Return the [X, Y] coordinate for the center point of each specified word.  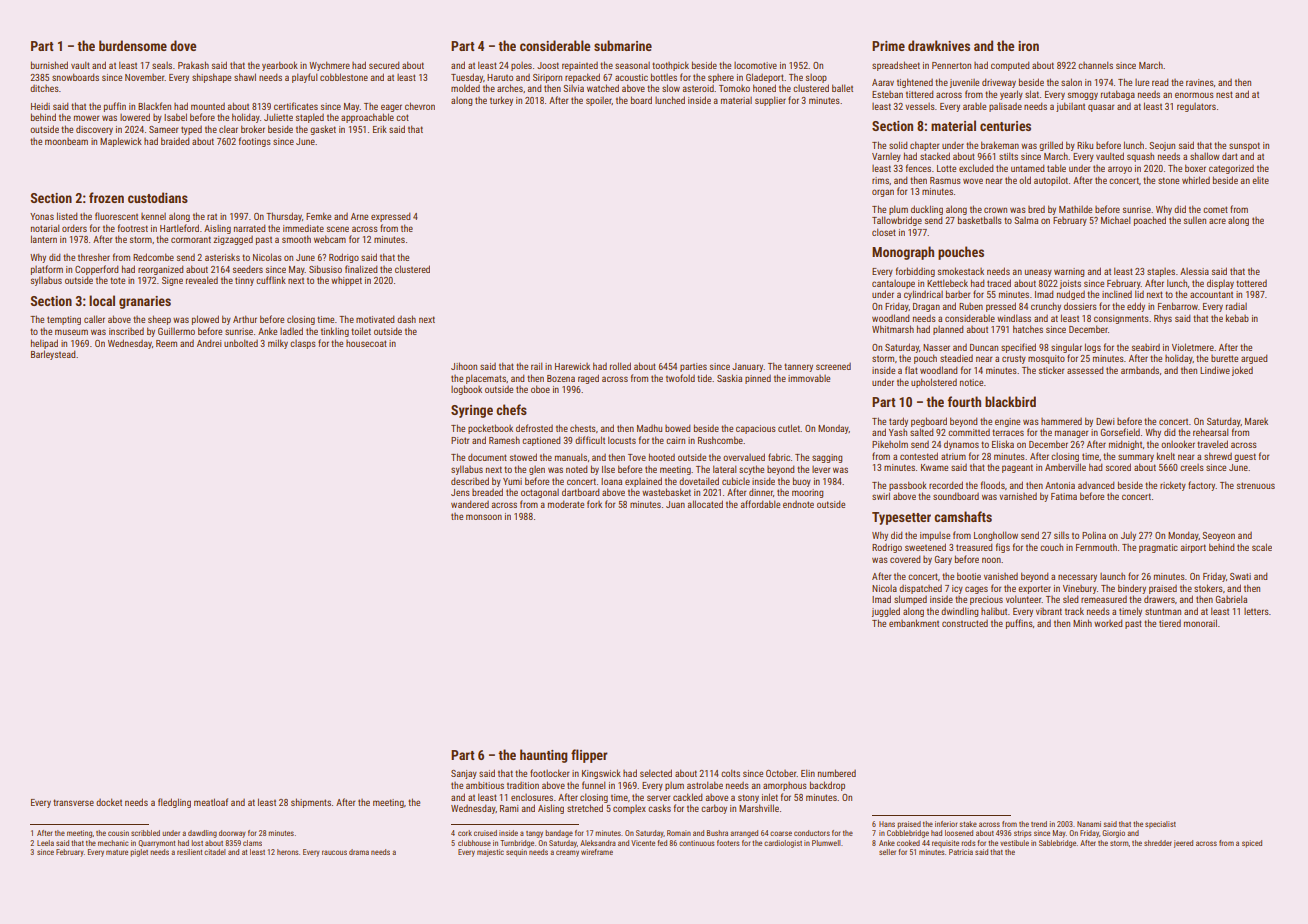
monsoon [484, 517]
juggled [886, 612]
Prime [888, 46]
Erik [380, 129]
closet [884, 232]
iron [1028, 46]
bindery [1132, 589]
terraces [1008, 432]
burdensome [133, 45]
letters [1256, 611]
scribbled [145, 833]
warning [1069, 272]
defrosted [534, 428]
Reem [166, 343]
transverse [73, 802]
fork [594, 504]
